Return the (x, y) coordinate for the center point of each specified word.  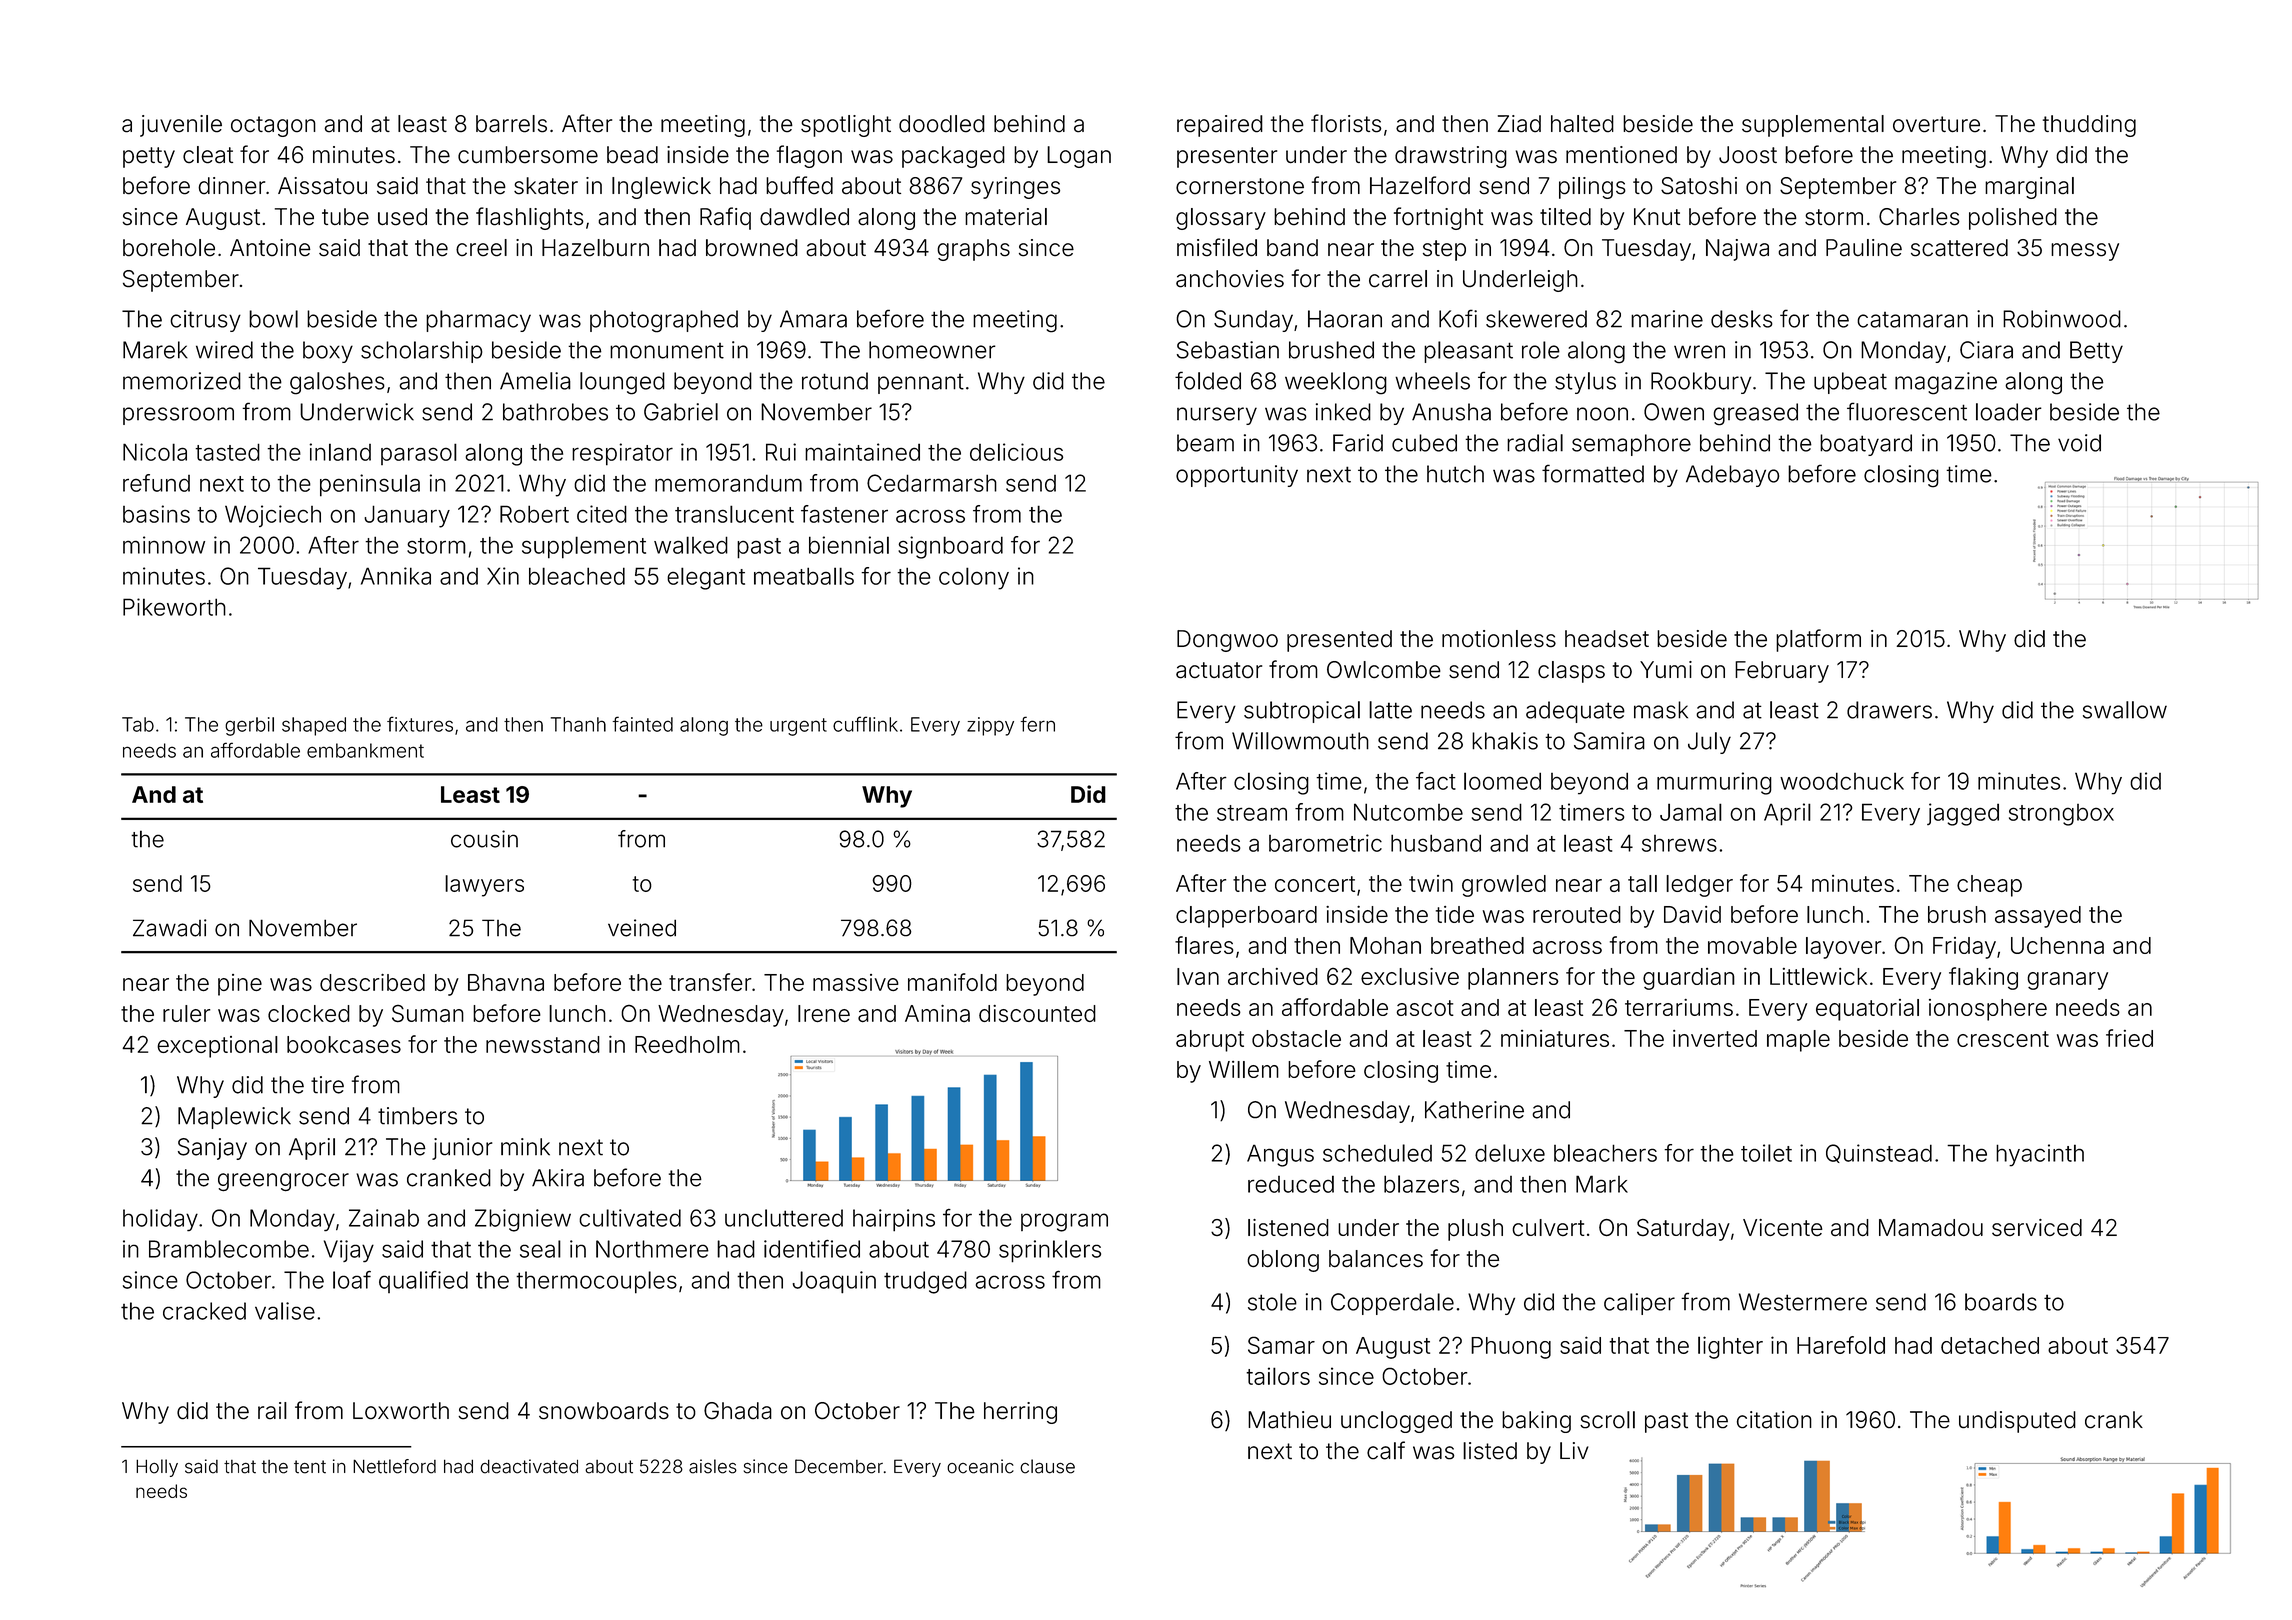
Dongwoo (1227, 641)
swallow (2125, 710)
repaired (1220, 126)
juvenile (181, 126)
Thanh (578, 724)
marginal (2029, 188)
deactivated (529, 1466)
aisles (713, 1466)
